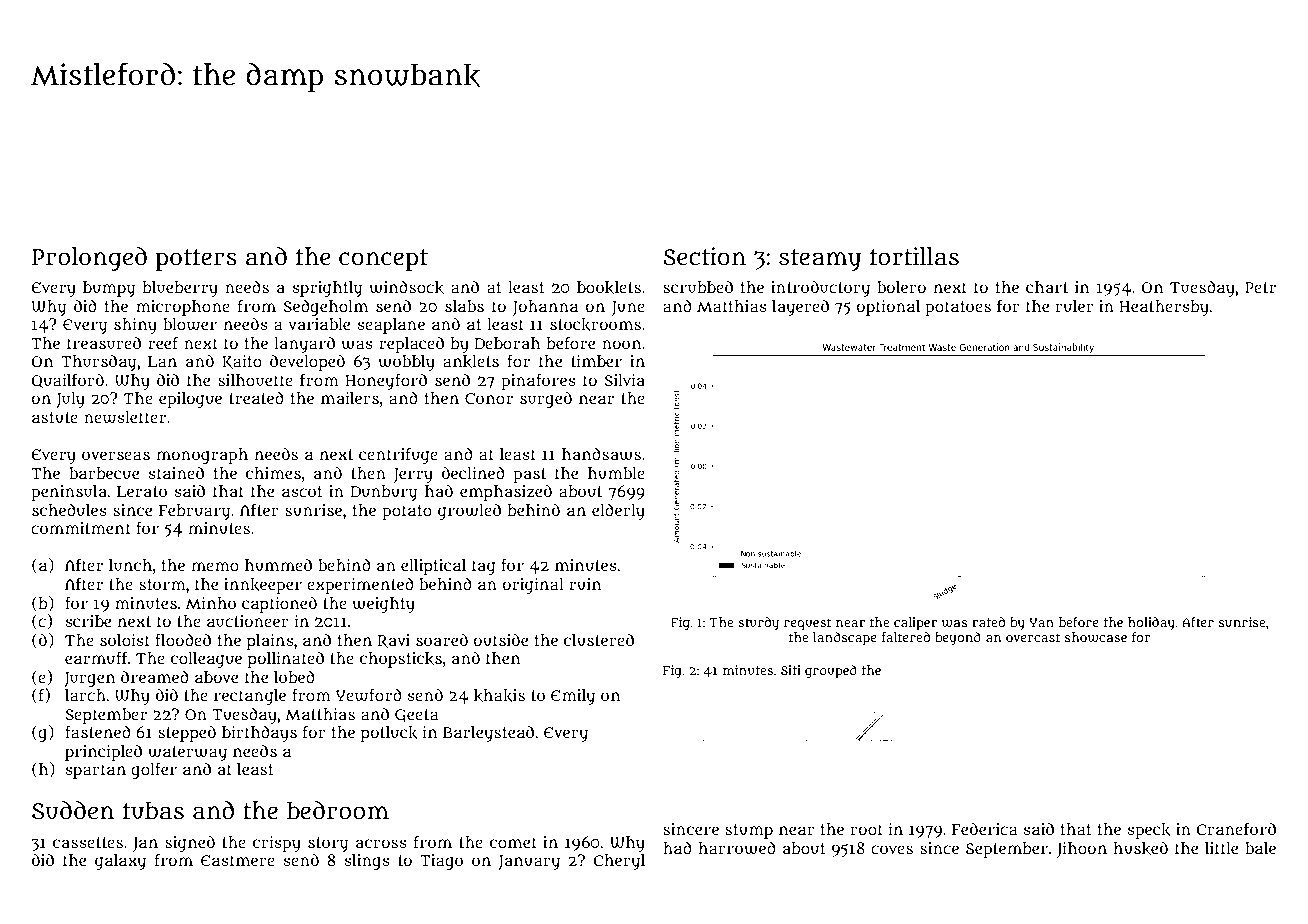 The width and height of the document is (1308, 924). Describe the element at coordinates (807, 624) in the document. I see `request` at that location.
